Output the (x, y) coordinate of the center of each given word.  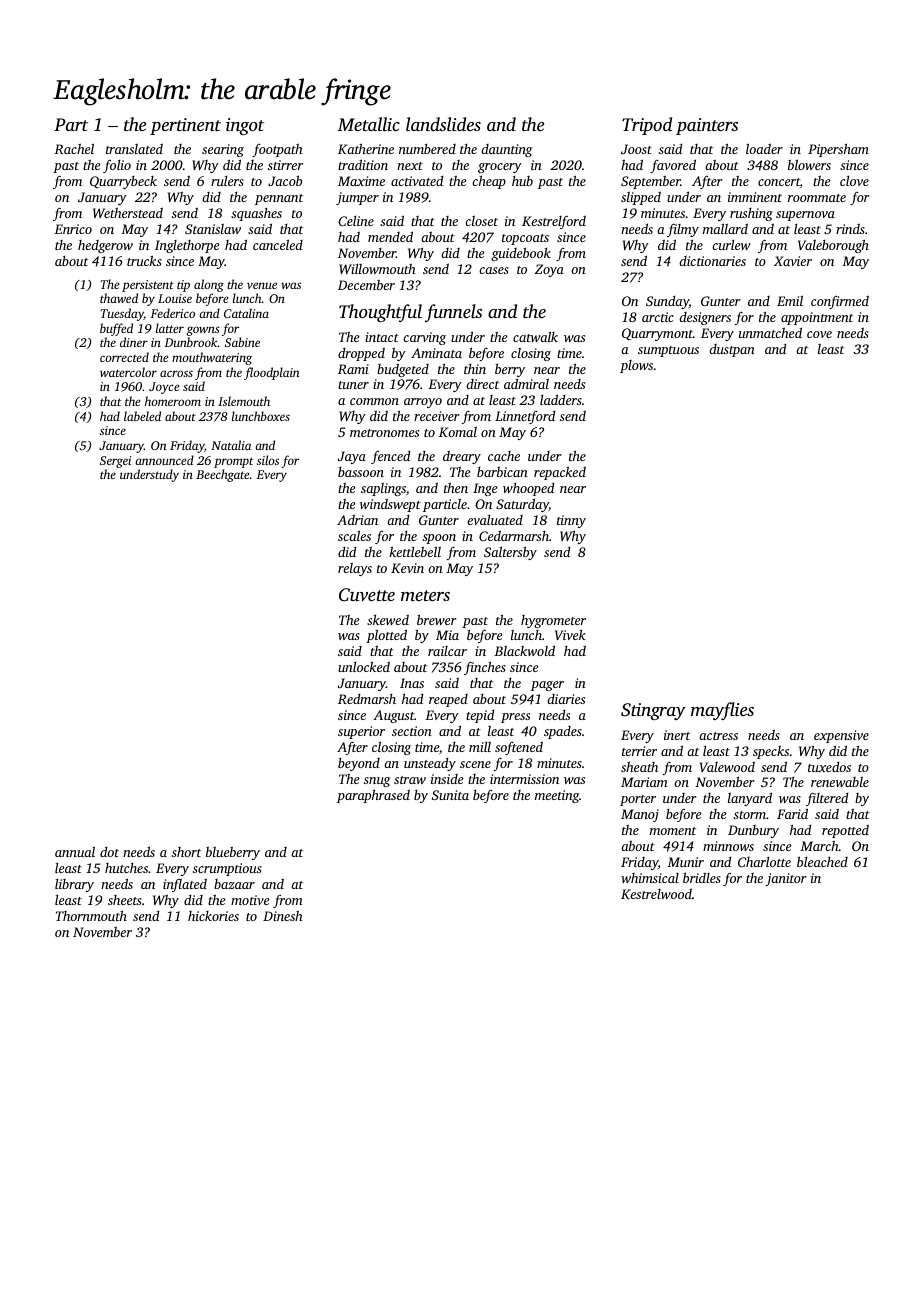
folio (117, 166)
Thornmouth (91, 915)
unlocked (364, 666)
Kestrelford (554, 222)
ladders (561, 399)
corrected (124, 357)
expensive (841, 736)
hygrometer (553, 621)
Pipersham (838, 150)
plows (636, 366)
